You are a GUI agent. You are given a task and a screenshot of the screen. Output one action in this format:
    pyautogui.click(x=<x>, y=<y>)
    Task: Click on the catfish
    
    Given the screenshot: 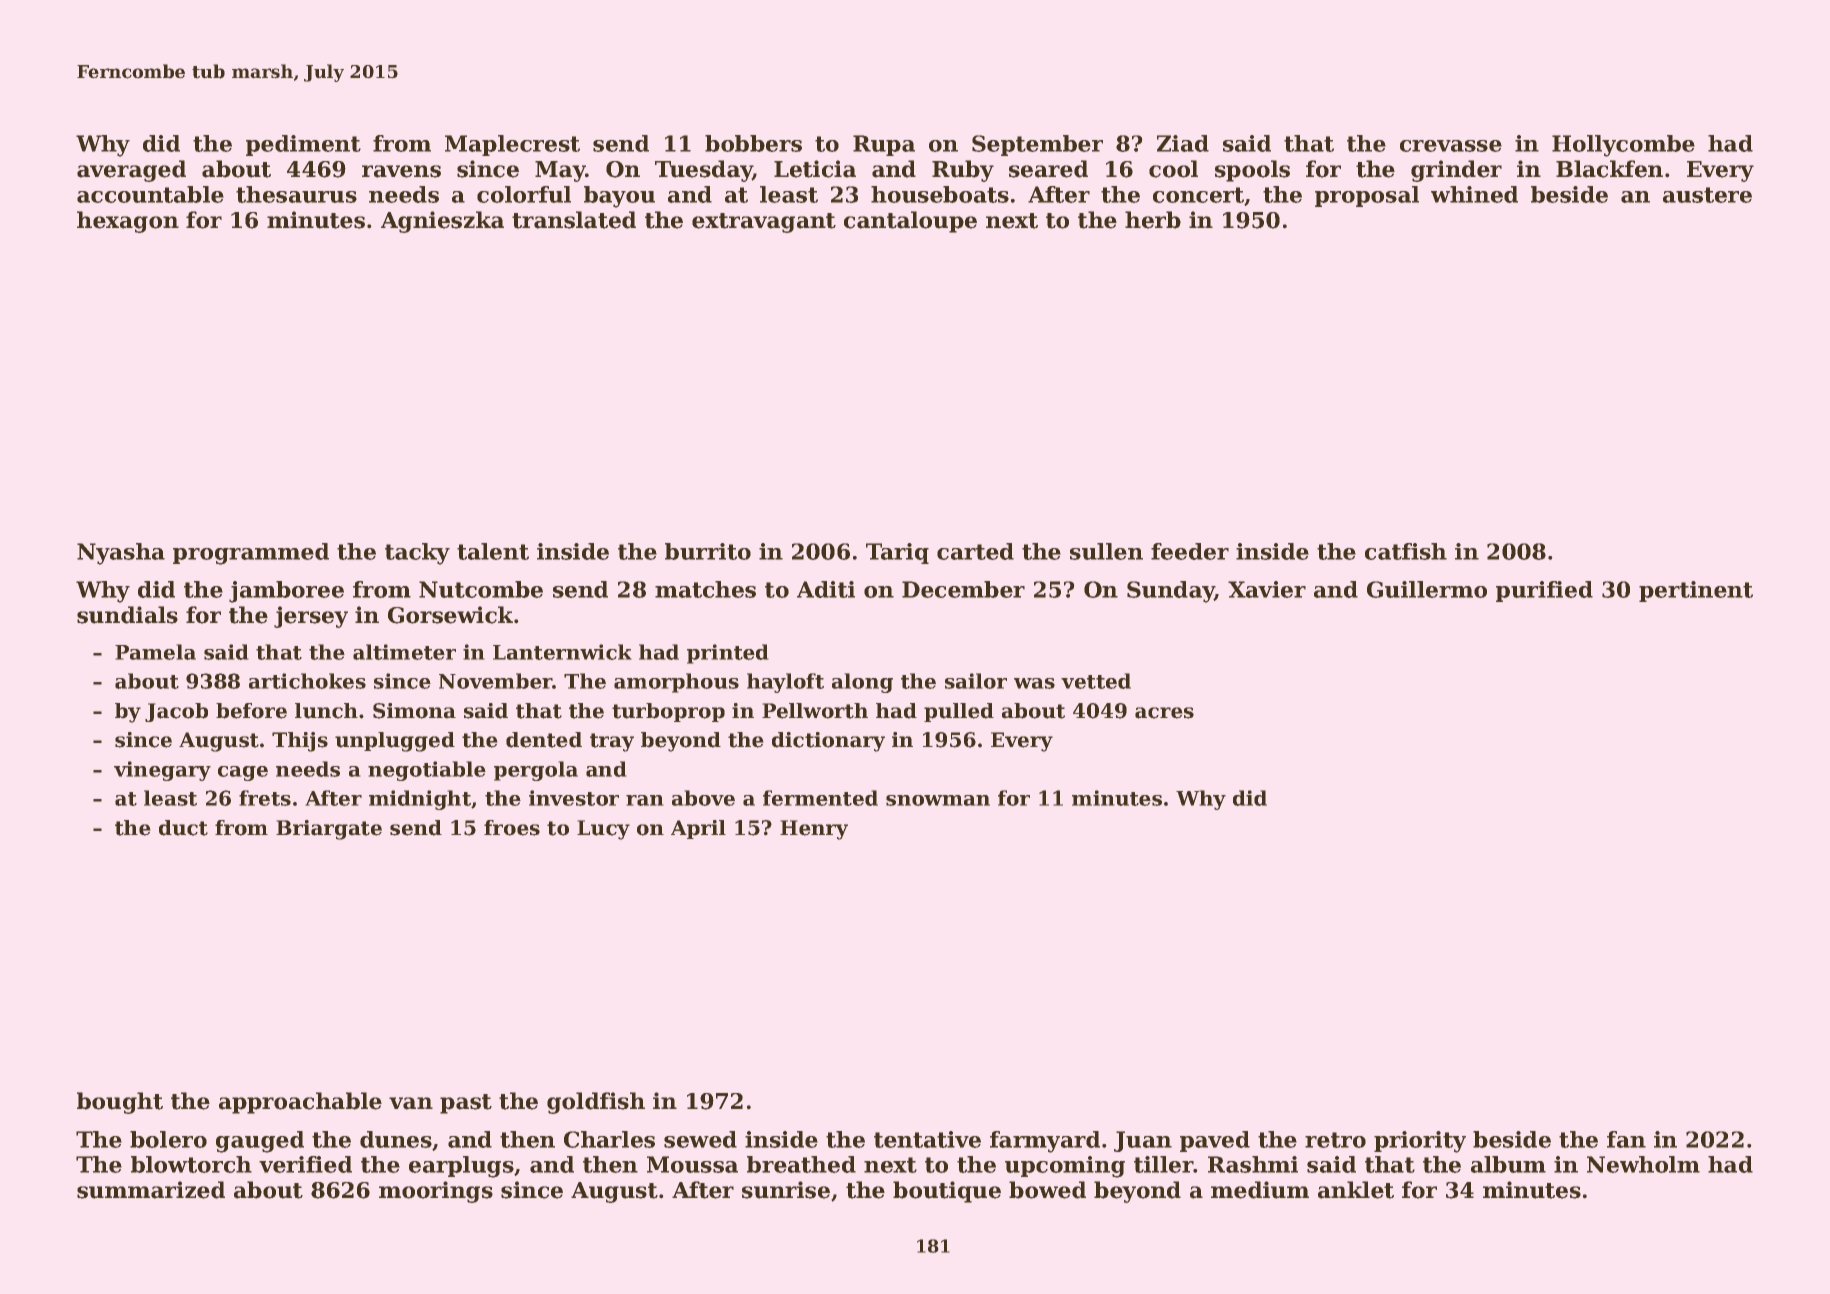 What is the action you would take?
    pyautogui.click(x=1406, y=551)
